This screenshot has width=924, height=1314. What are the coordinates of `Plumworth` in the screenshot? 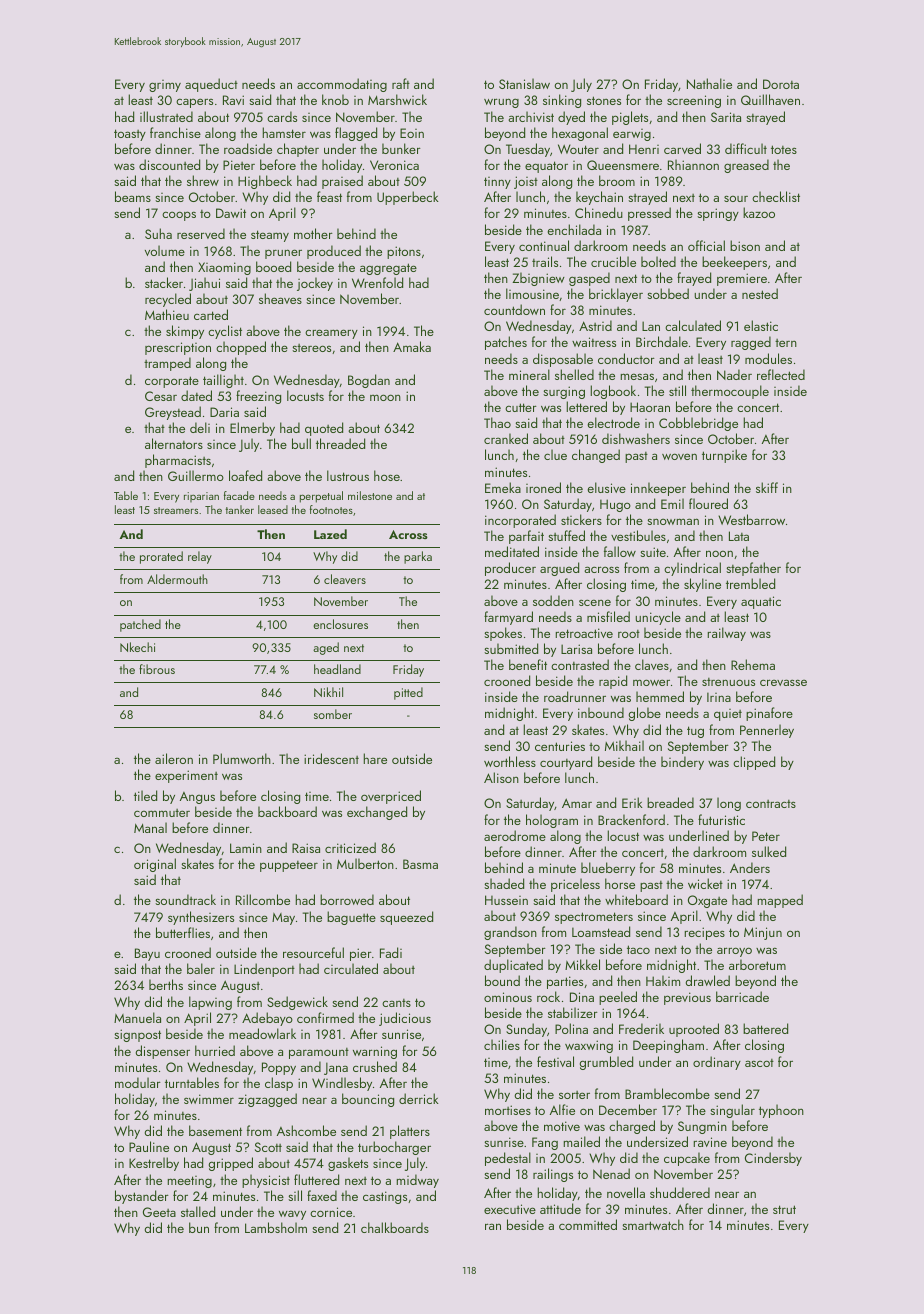 It's located at (242, 758).
